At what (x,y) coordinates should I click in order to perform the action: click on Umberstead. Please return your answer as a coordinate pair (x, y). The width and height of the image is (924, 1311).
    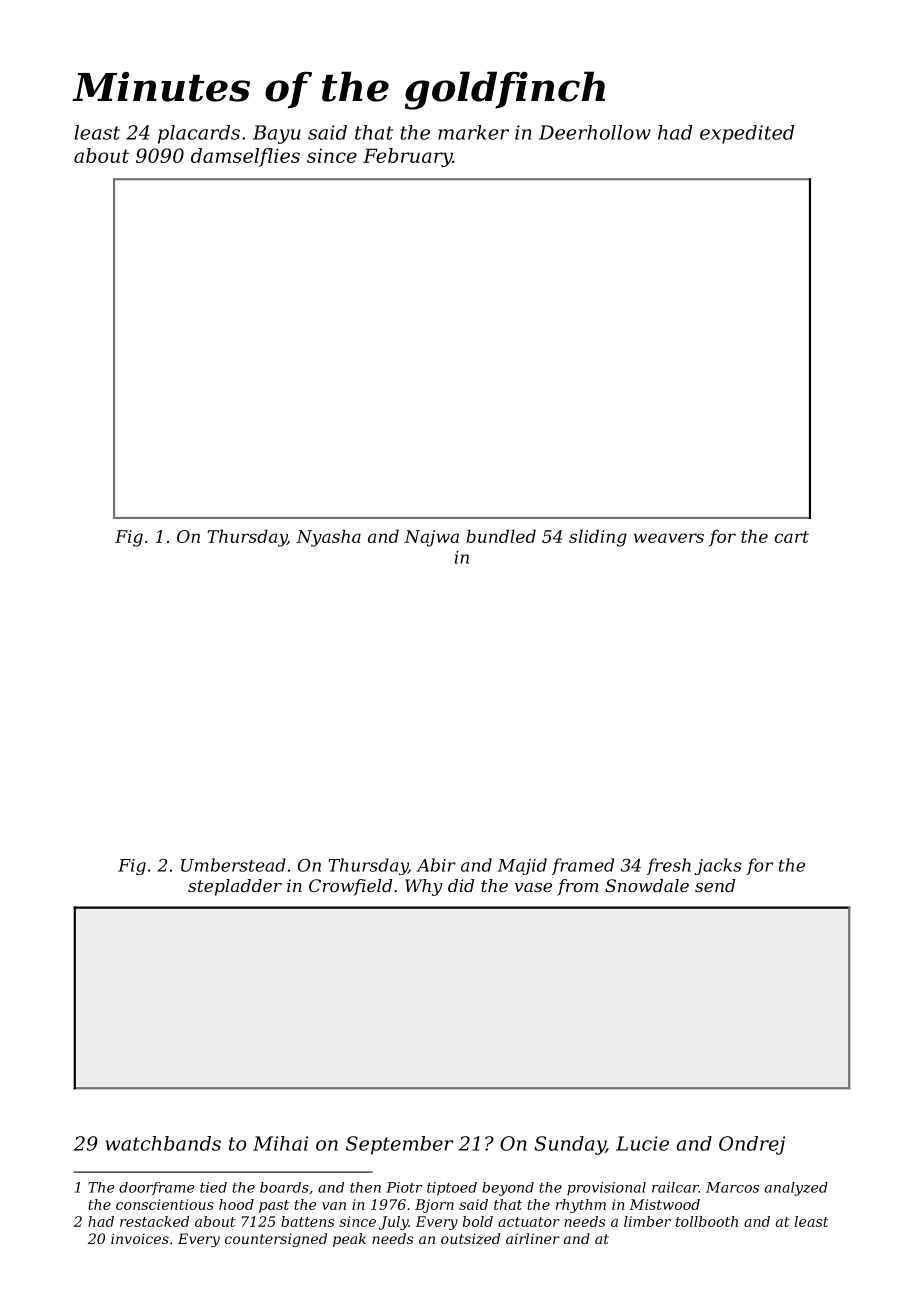
    Looking at the image, I should click on (233, 865).
